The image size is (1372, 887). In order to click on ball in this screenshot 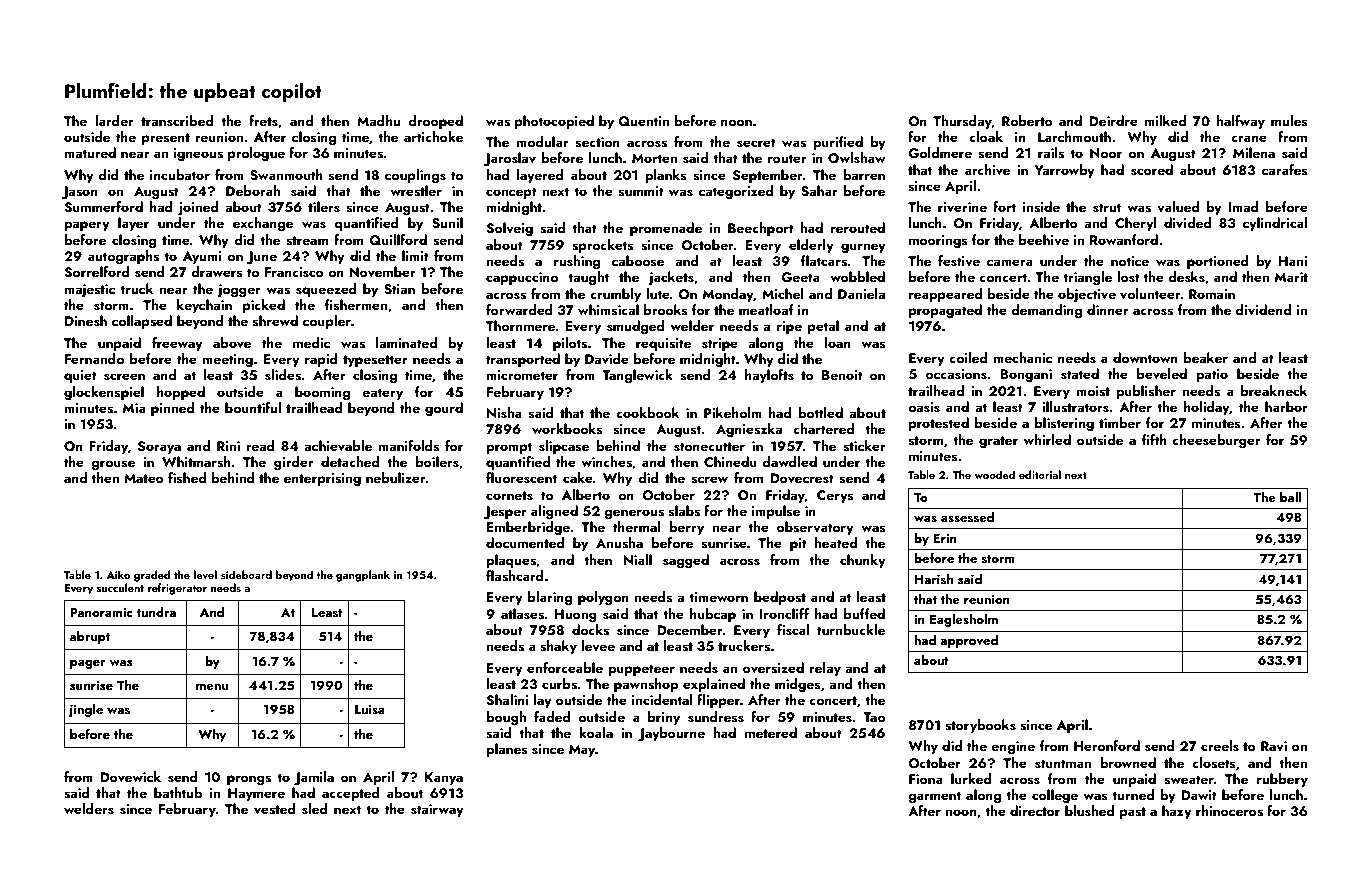, I will do `click(1290, 497)`.
